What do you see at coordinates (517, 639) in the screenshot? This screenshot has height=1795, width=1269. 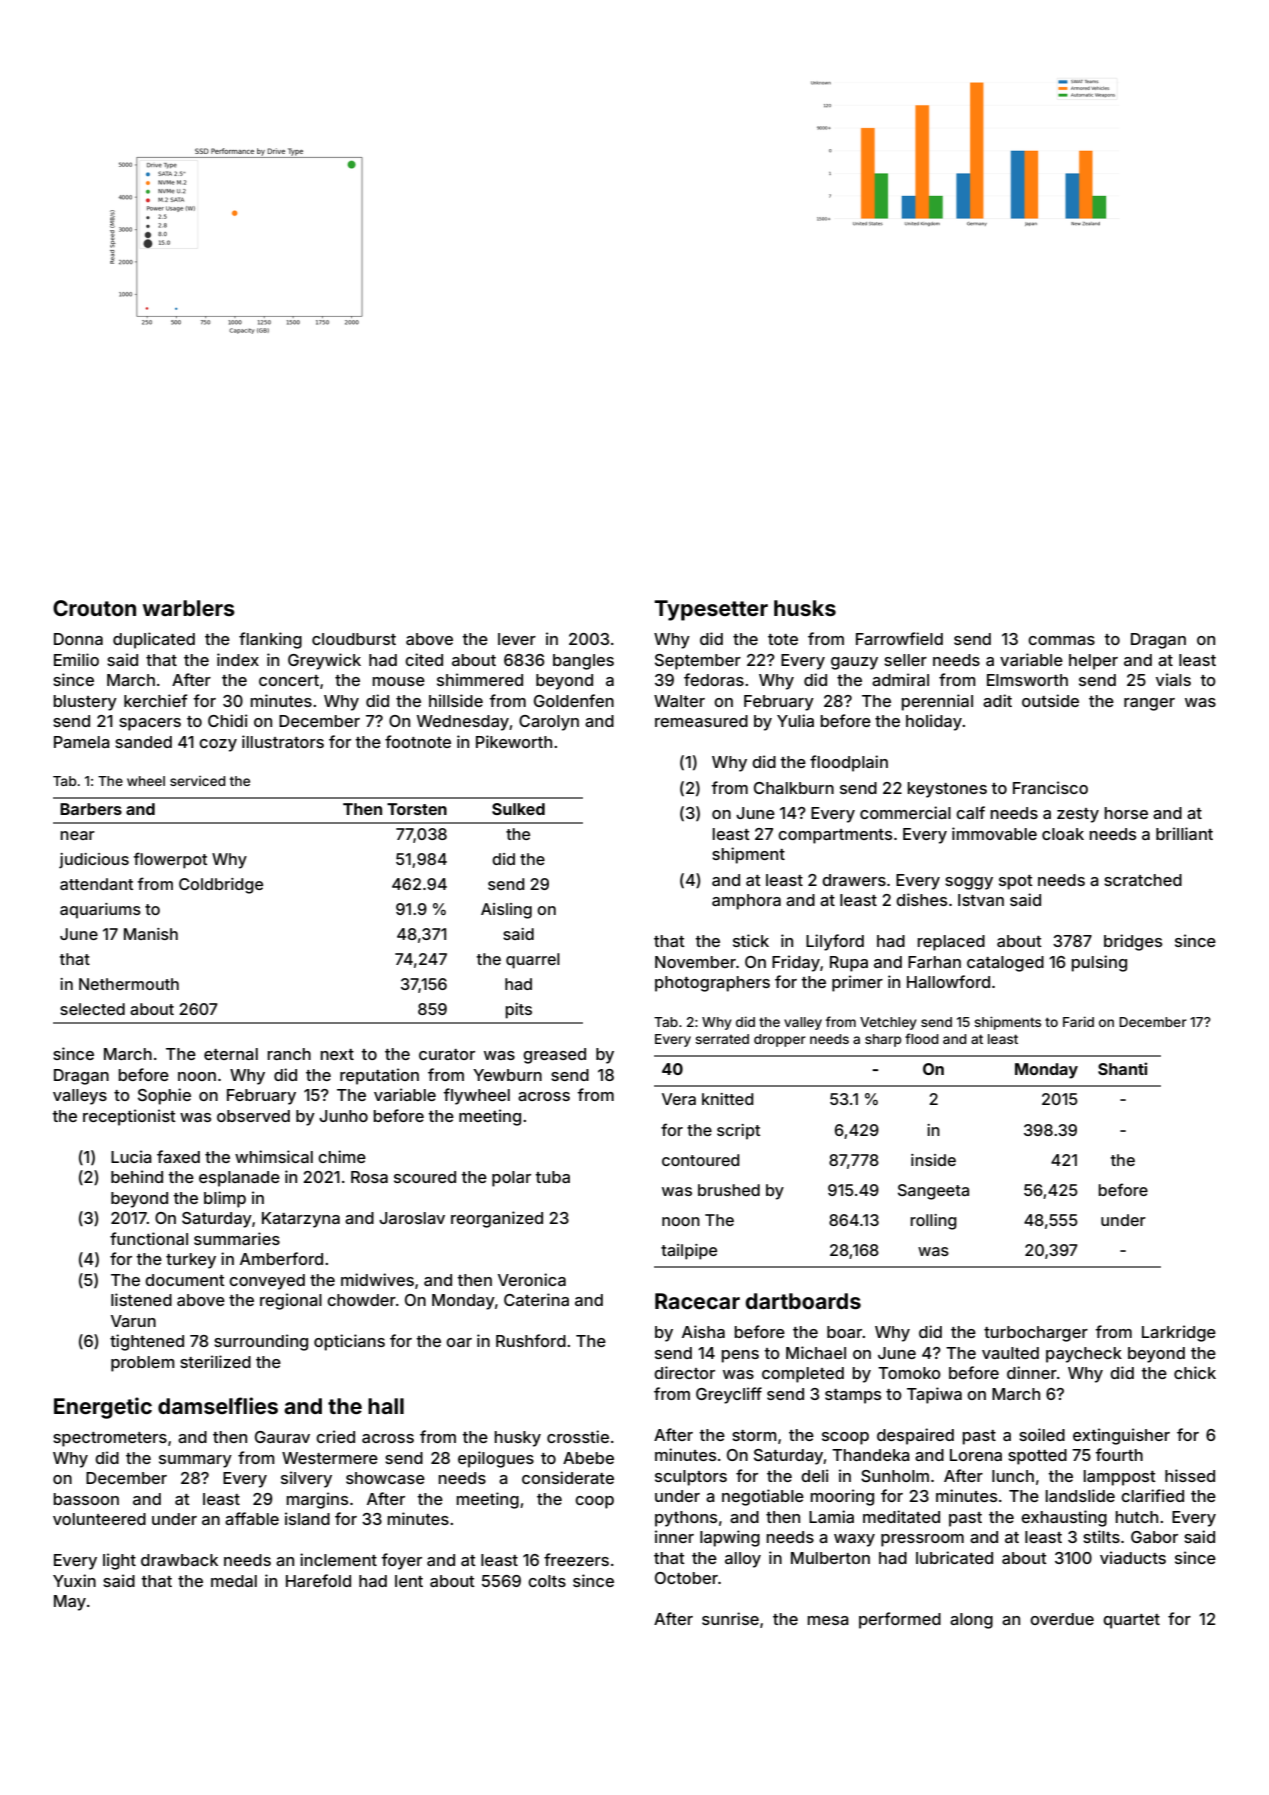 I see `lever` at bounding box center [517, 639].
